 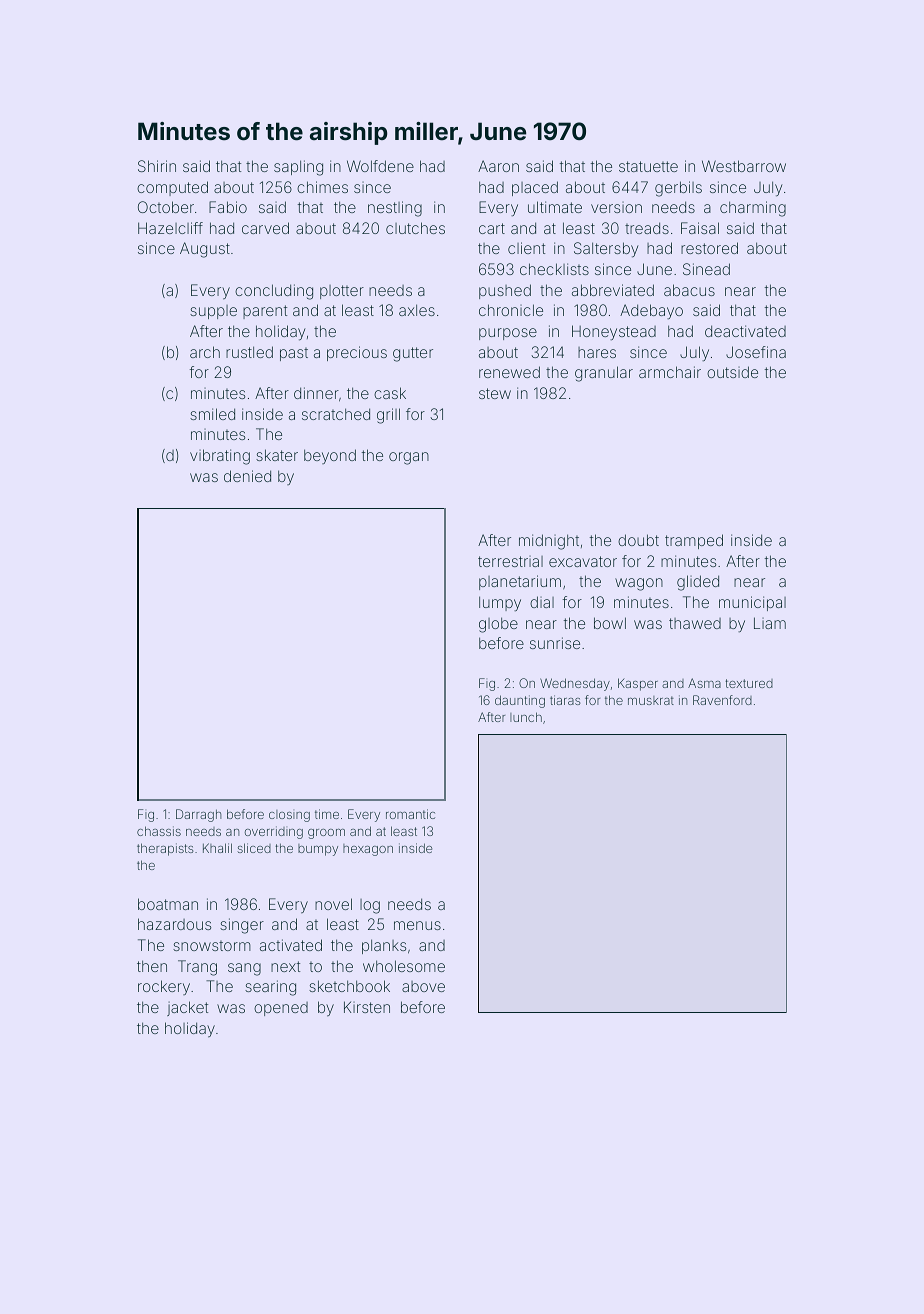 I want to click on romantic, so click(x=410, y=814).
